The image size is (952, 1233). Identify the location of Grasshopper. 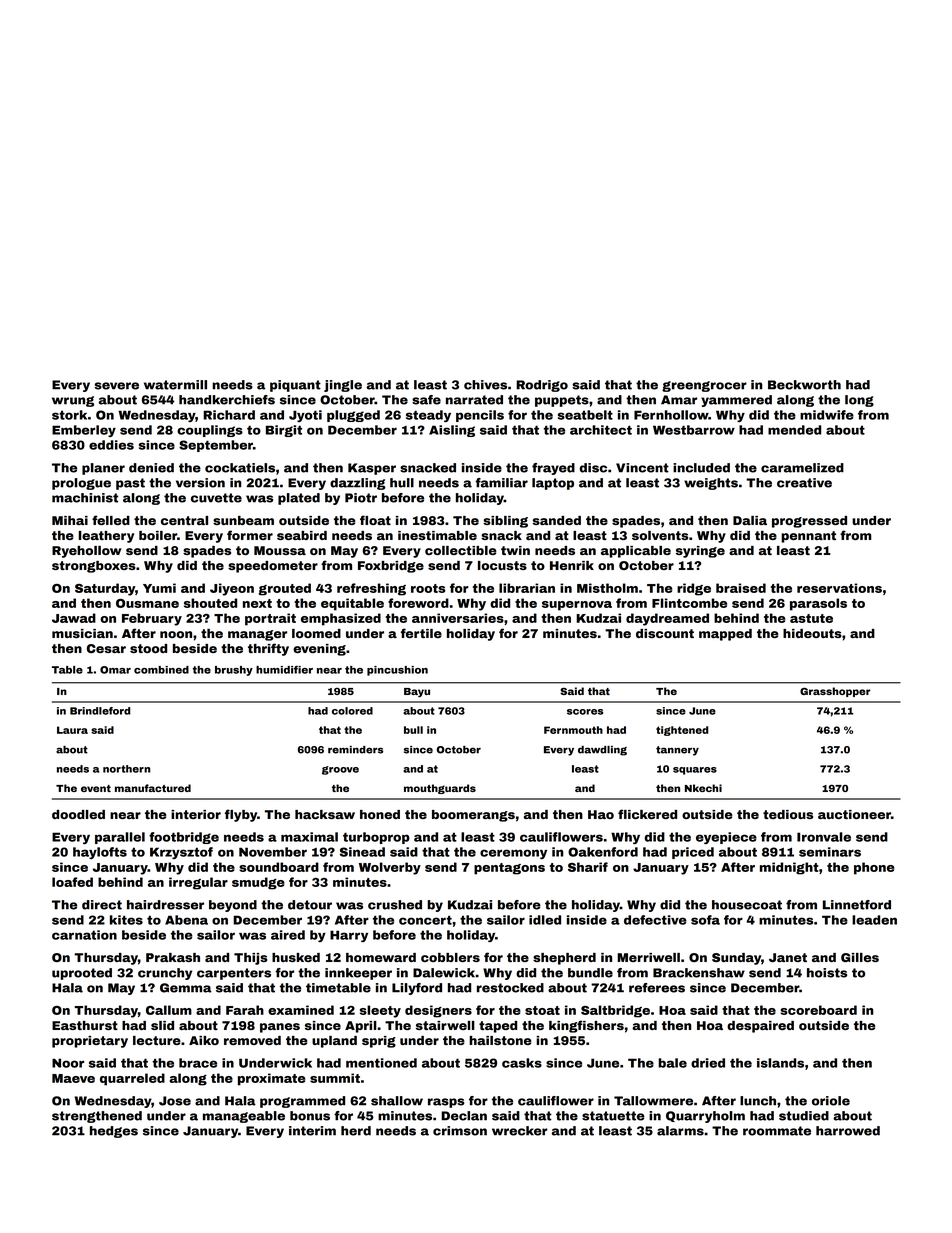
(835, 692).
